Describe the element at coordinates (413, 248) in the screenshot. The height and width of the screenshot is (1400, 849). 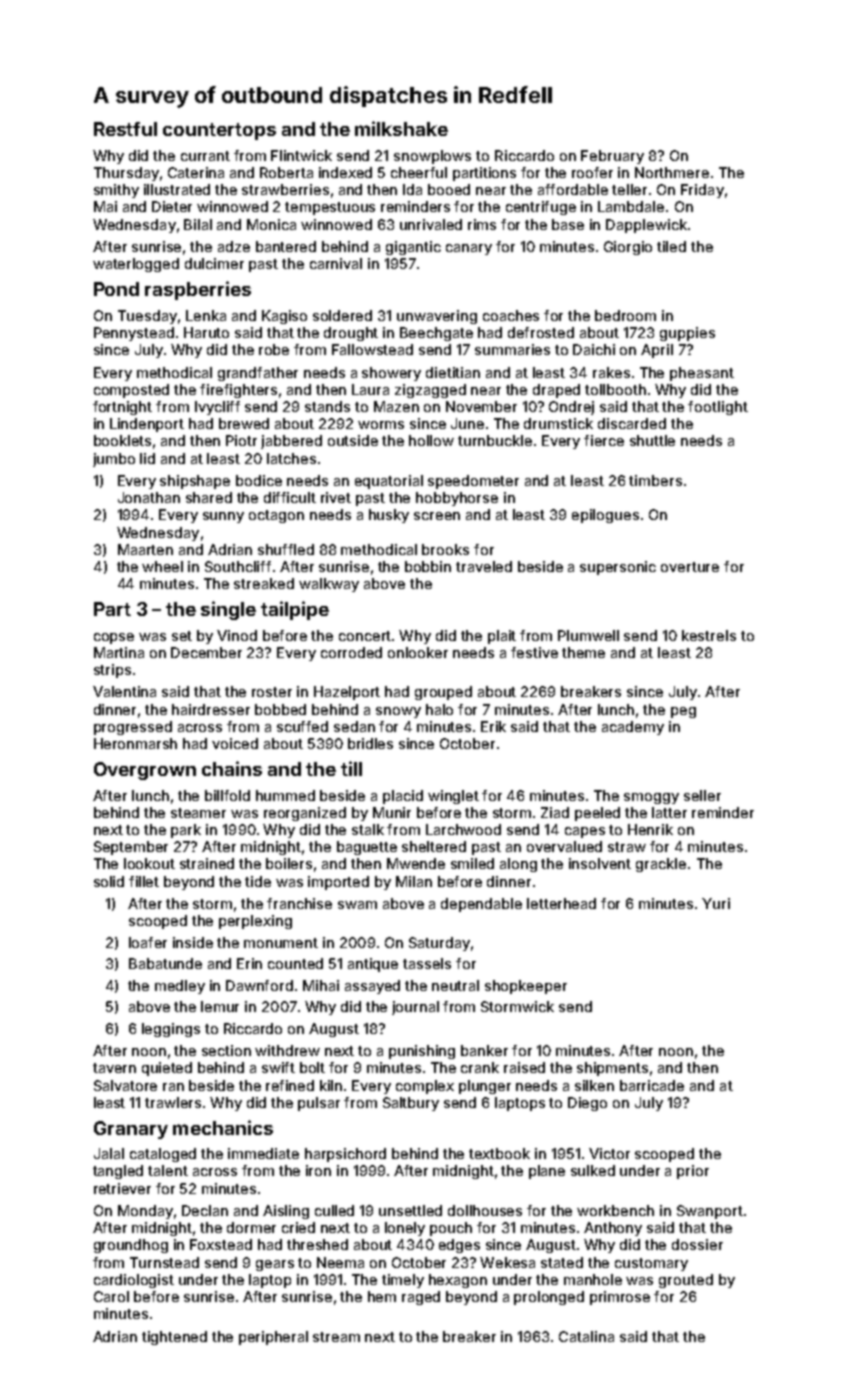
I see `gigantic` at that location.
